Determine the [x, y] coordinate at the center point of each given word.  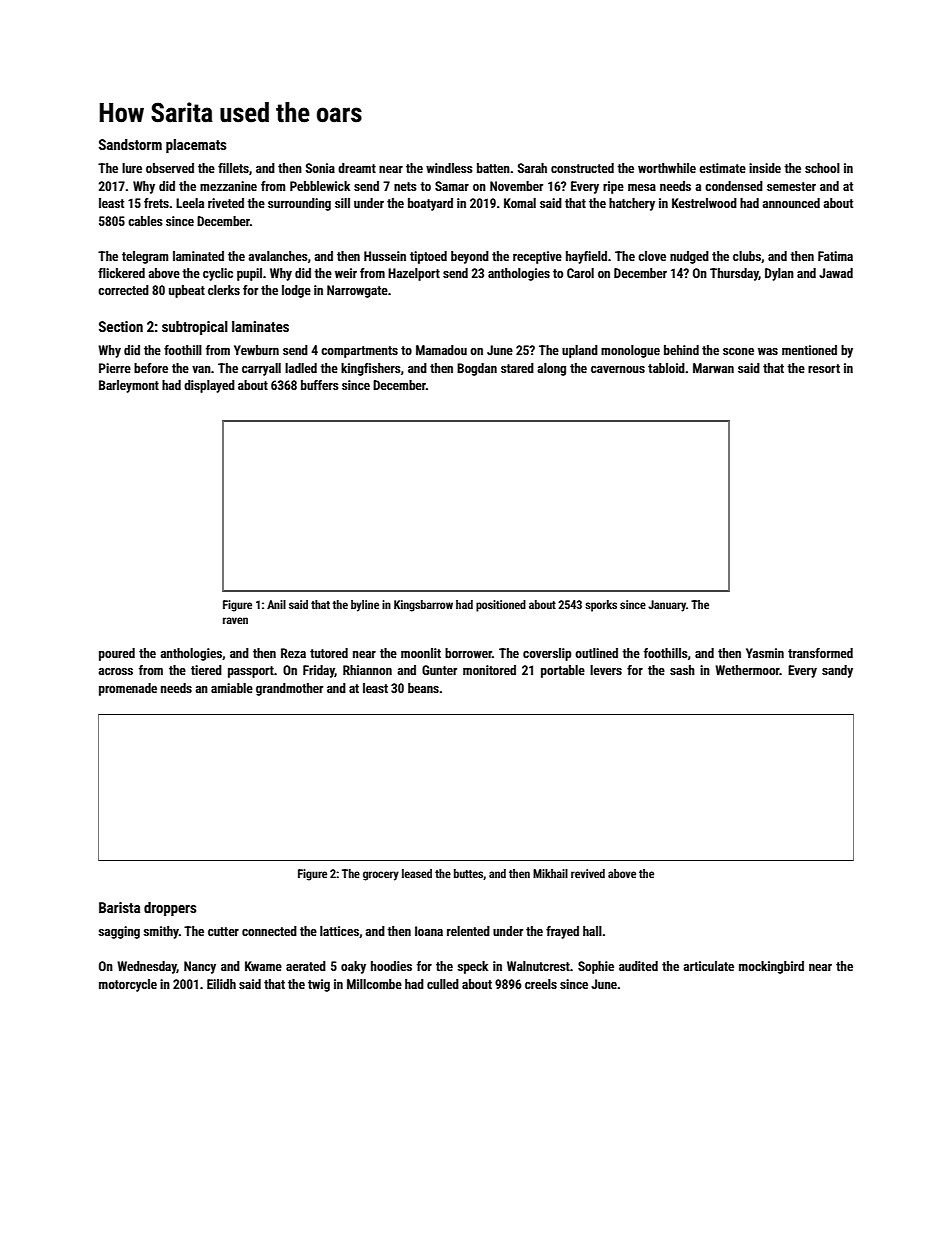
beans [423, 688]
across [116, 671]
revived [588, 873]
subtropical [195, 328]
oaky [353, 967]
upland [580, 351]
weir [346, 273]
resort [824, 368]
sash [682, 670]
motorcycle [128, 985]
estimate [722, 168]
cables [145, 221]
